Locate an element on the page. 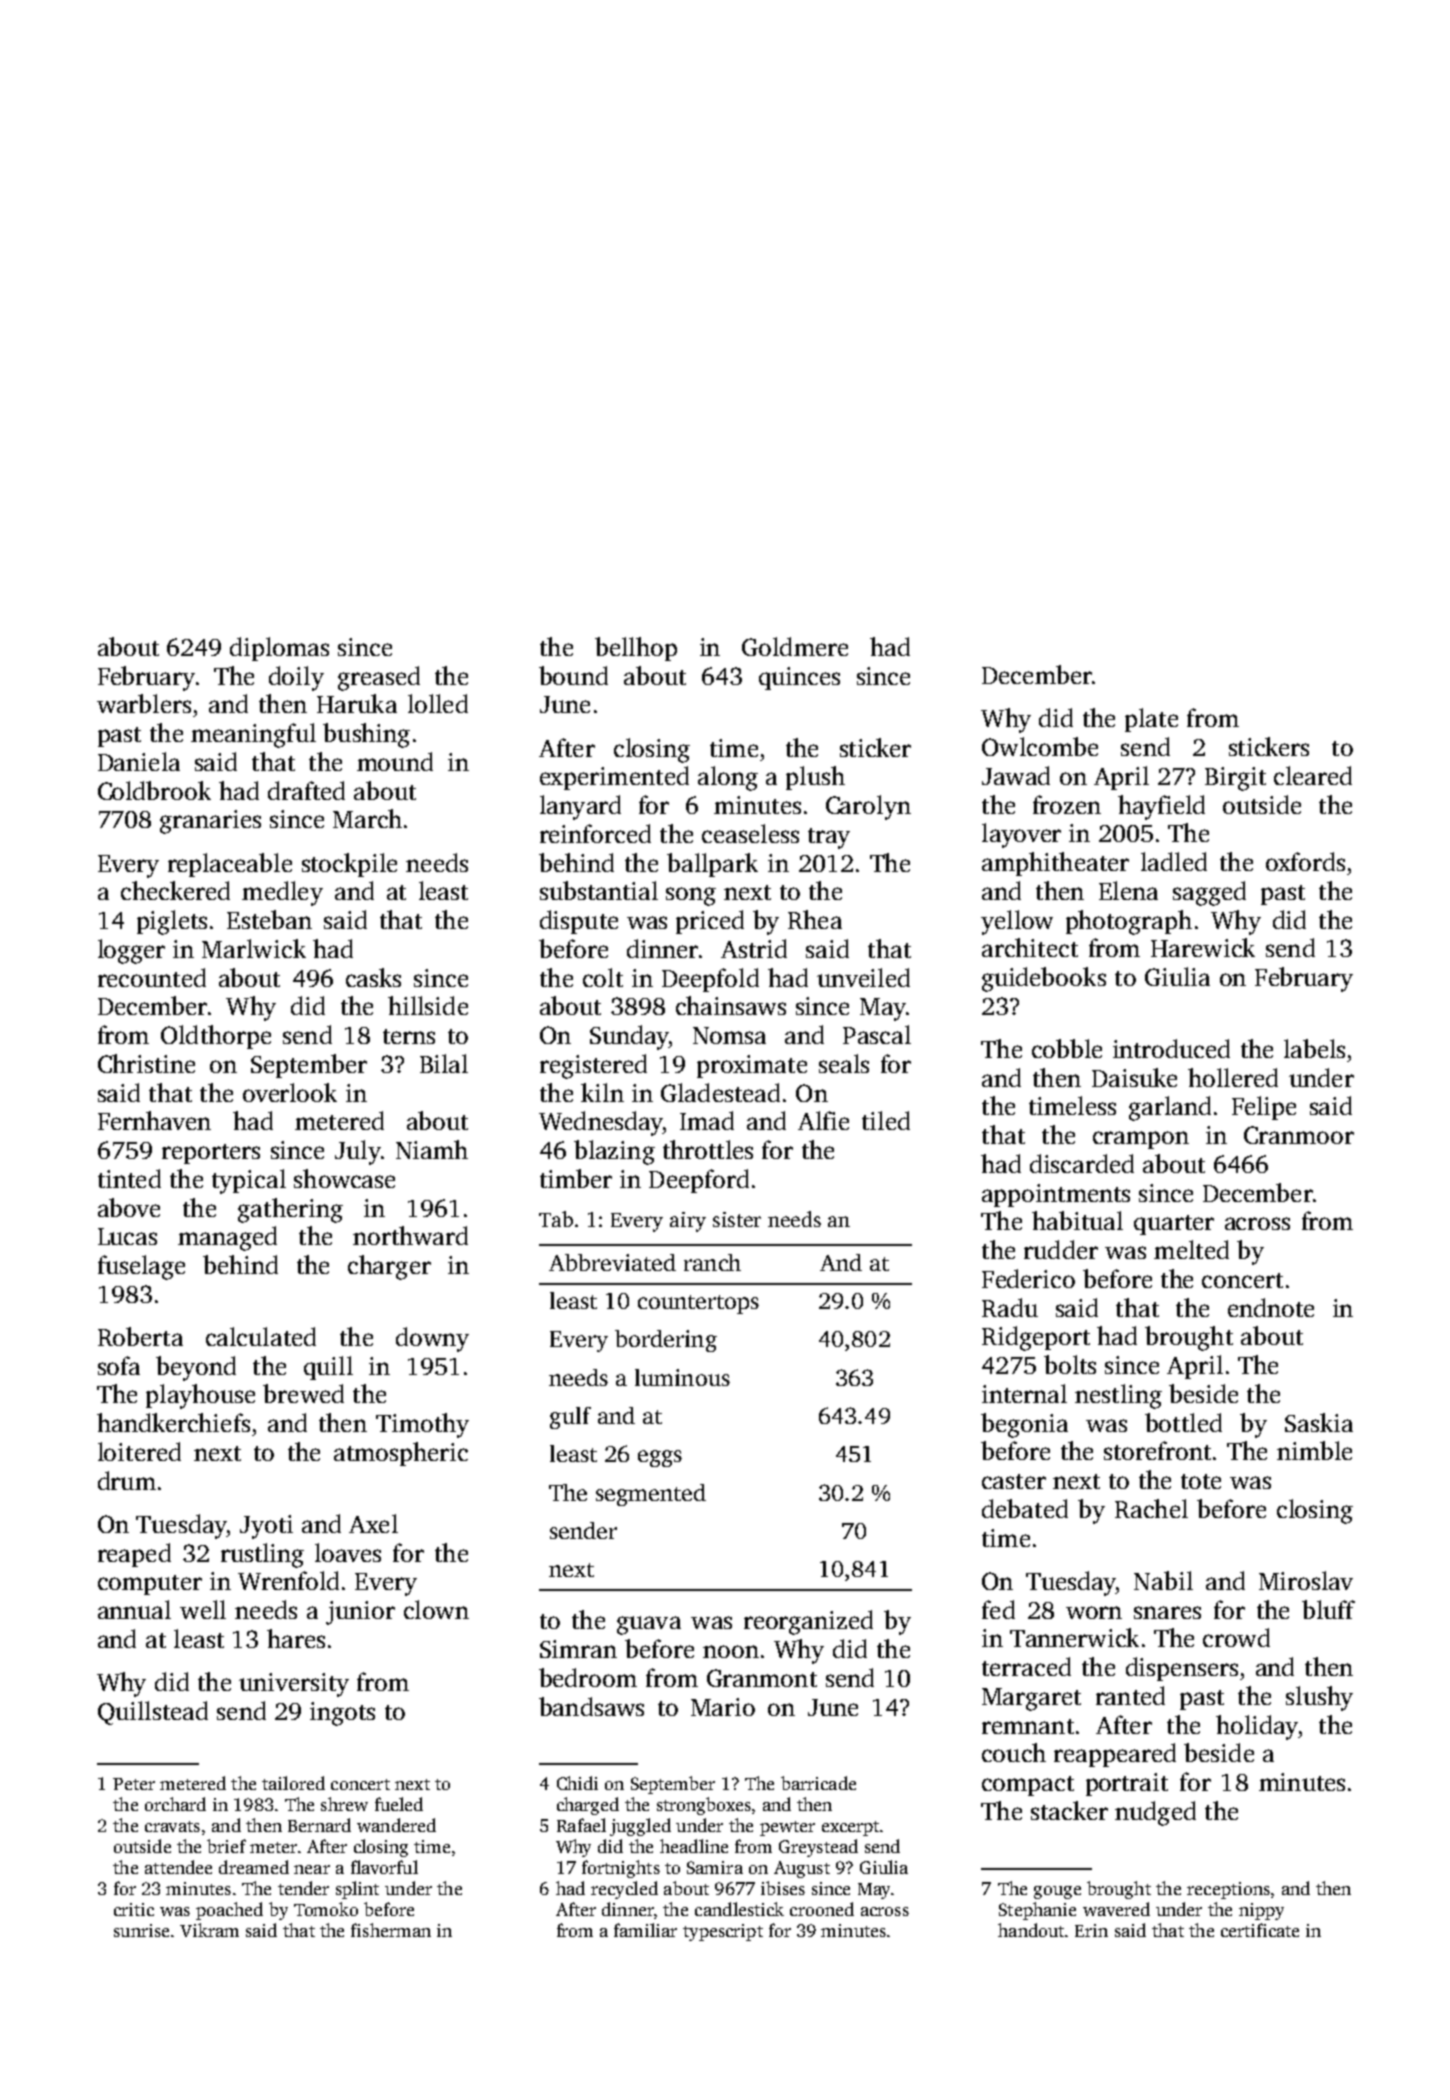  experimented is located at coordinates (614, 778).
